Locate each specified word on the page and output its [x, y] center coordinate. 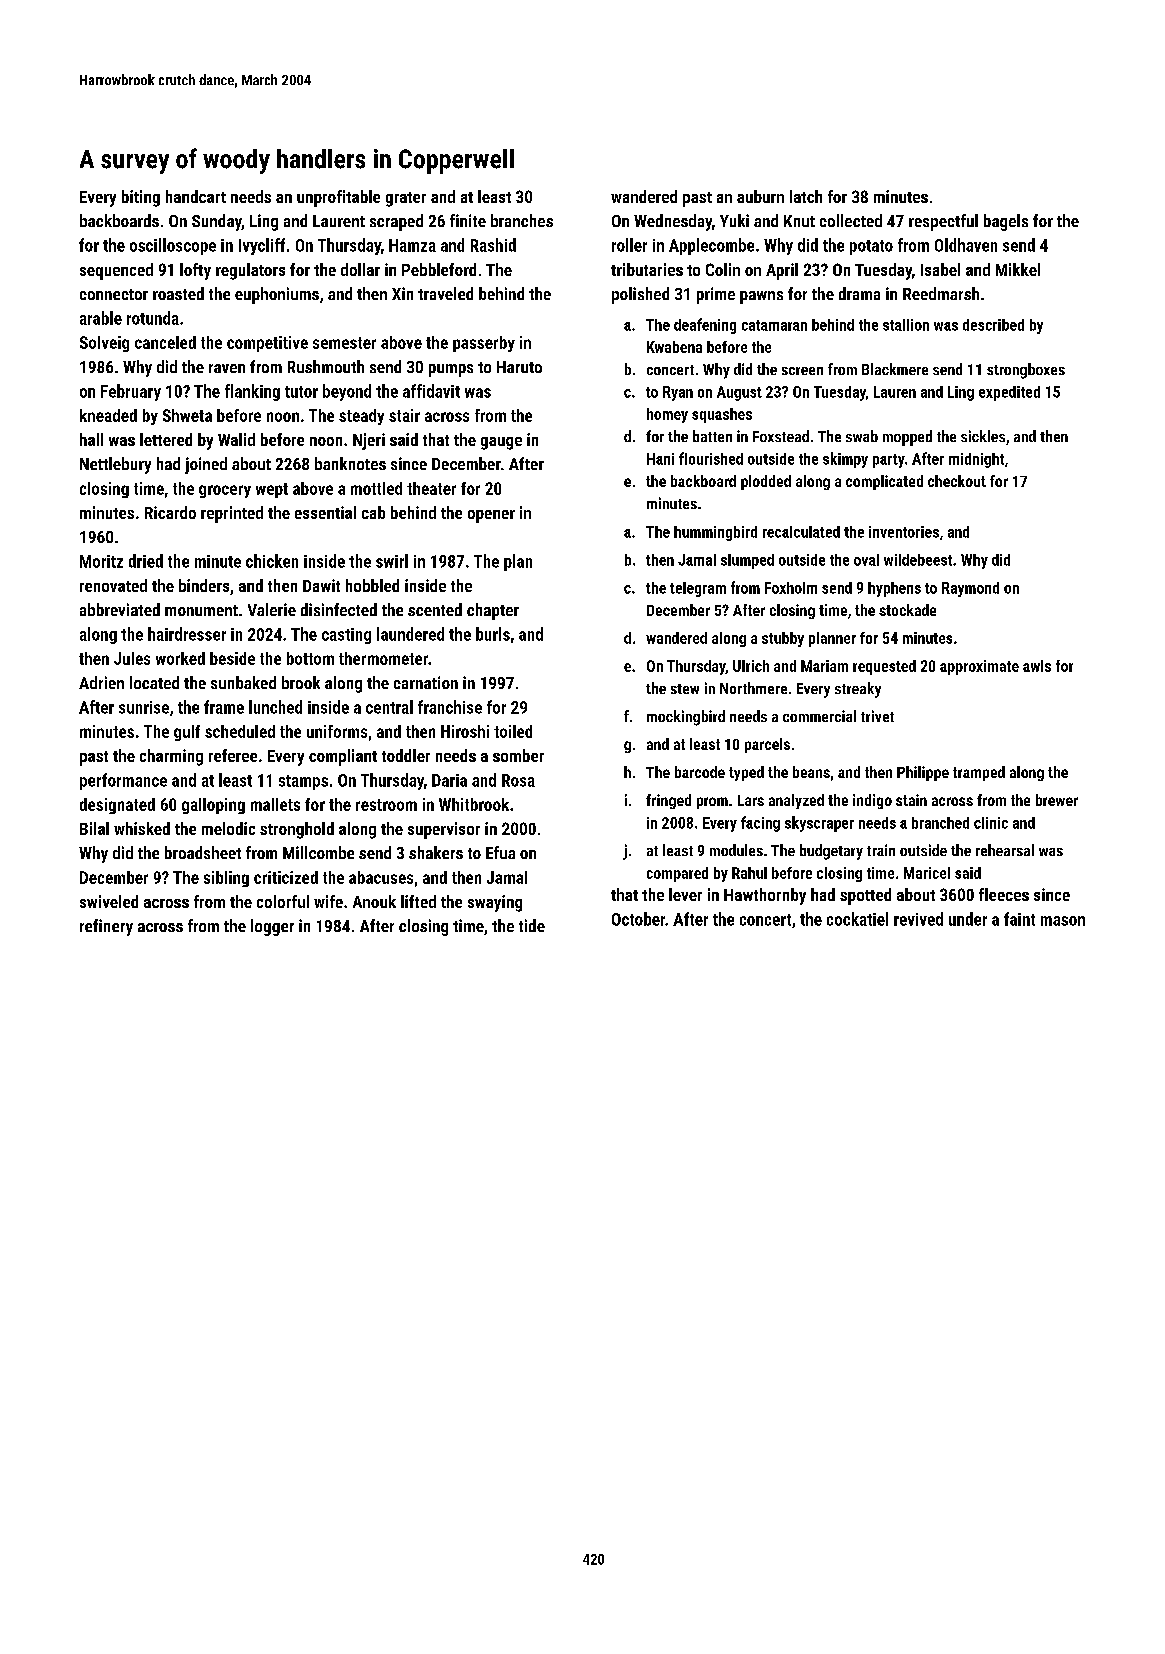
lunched [275, 707]
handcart [196, 196]
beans [811, 772]
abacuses [381, 877]
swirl [392, 561]
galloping [213, 806]
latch [806, 196]
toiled [513, 731]
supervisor [444, 830]
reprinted [232, 514]
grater [406, 199]
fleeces [1004, 894]
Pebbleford [439, 269]
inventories [904, 532]
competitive [267, 344]
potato [871, 247]
